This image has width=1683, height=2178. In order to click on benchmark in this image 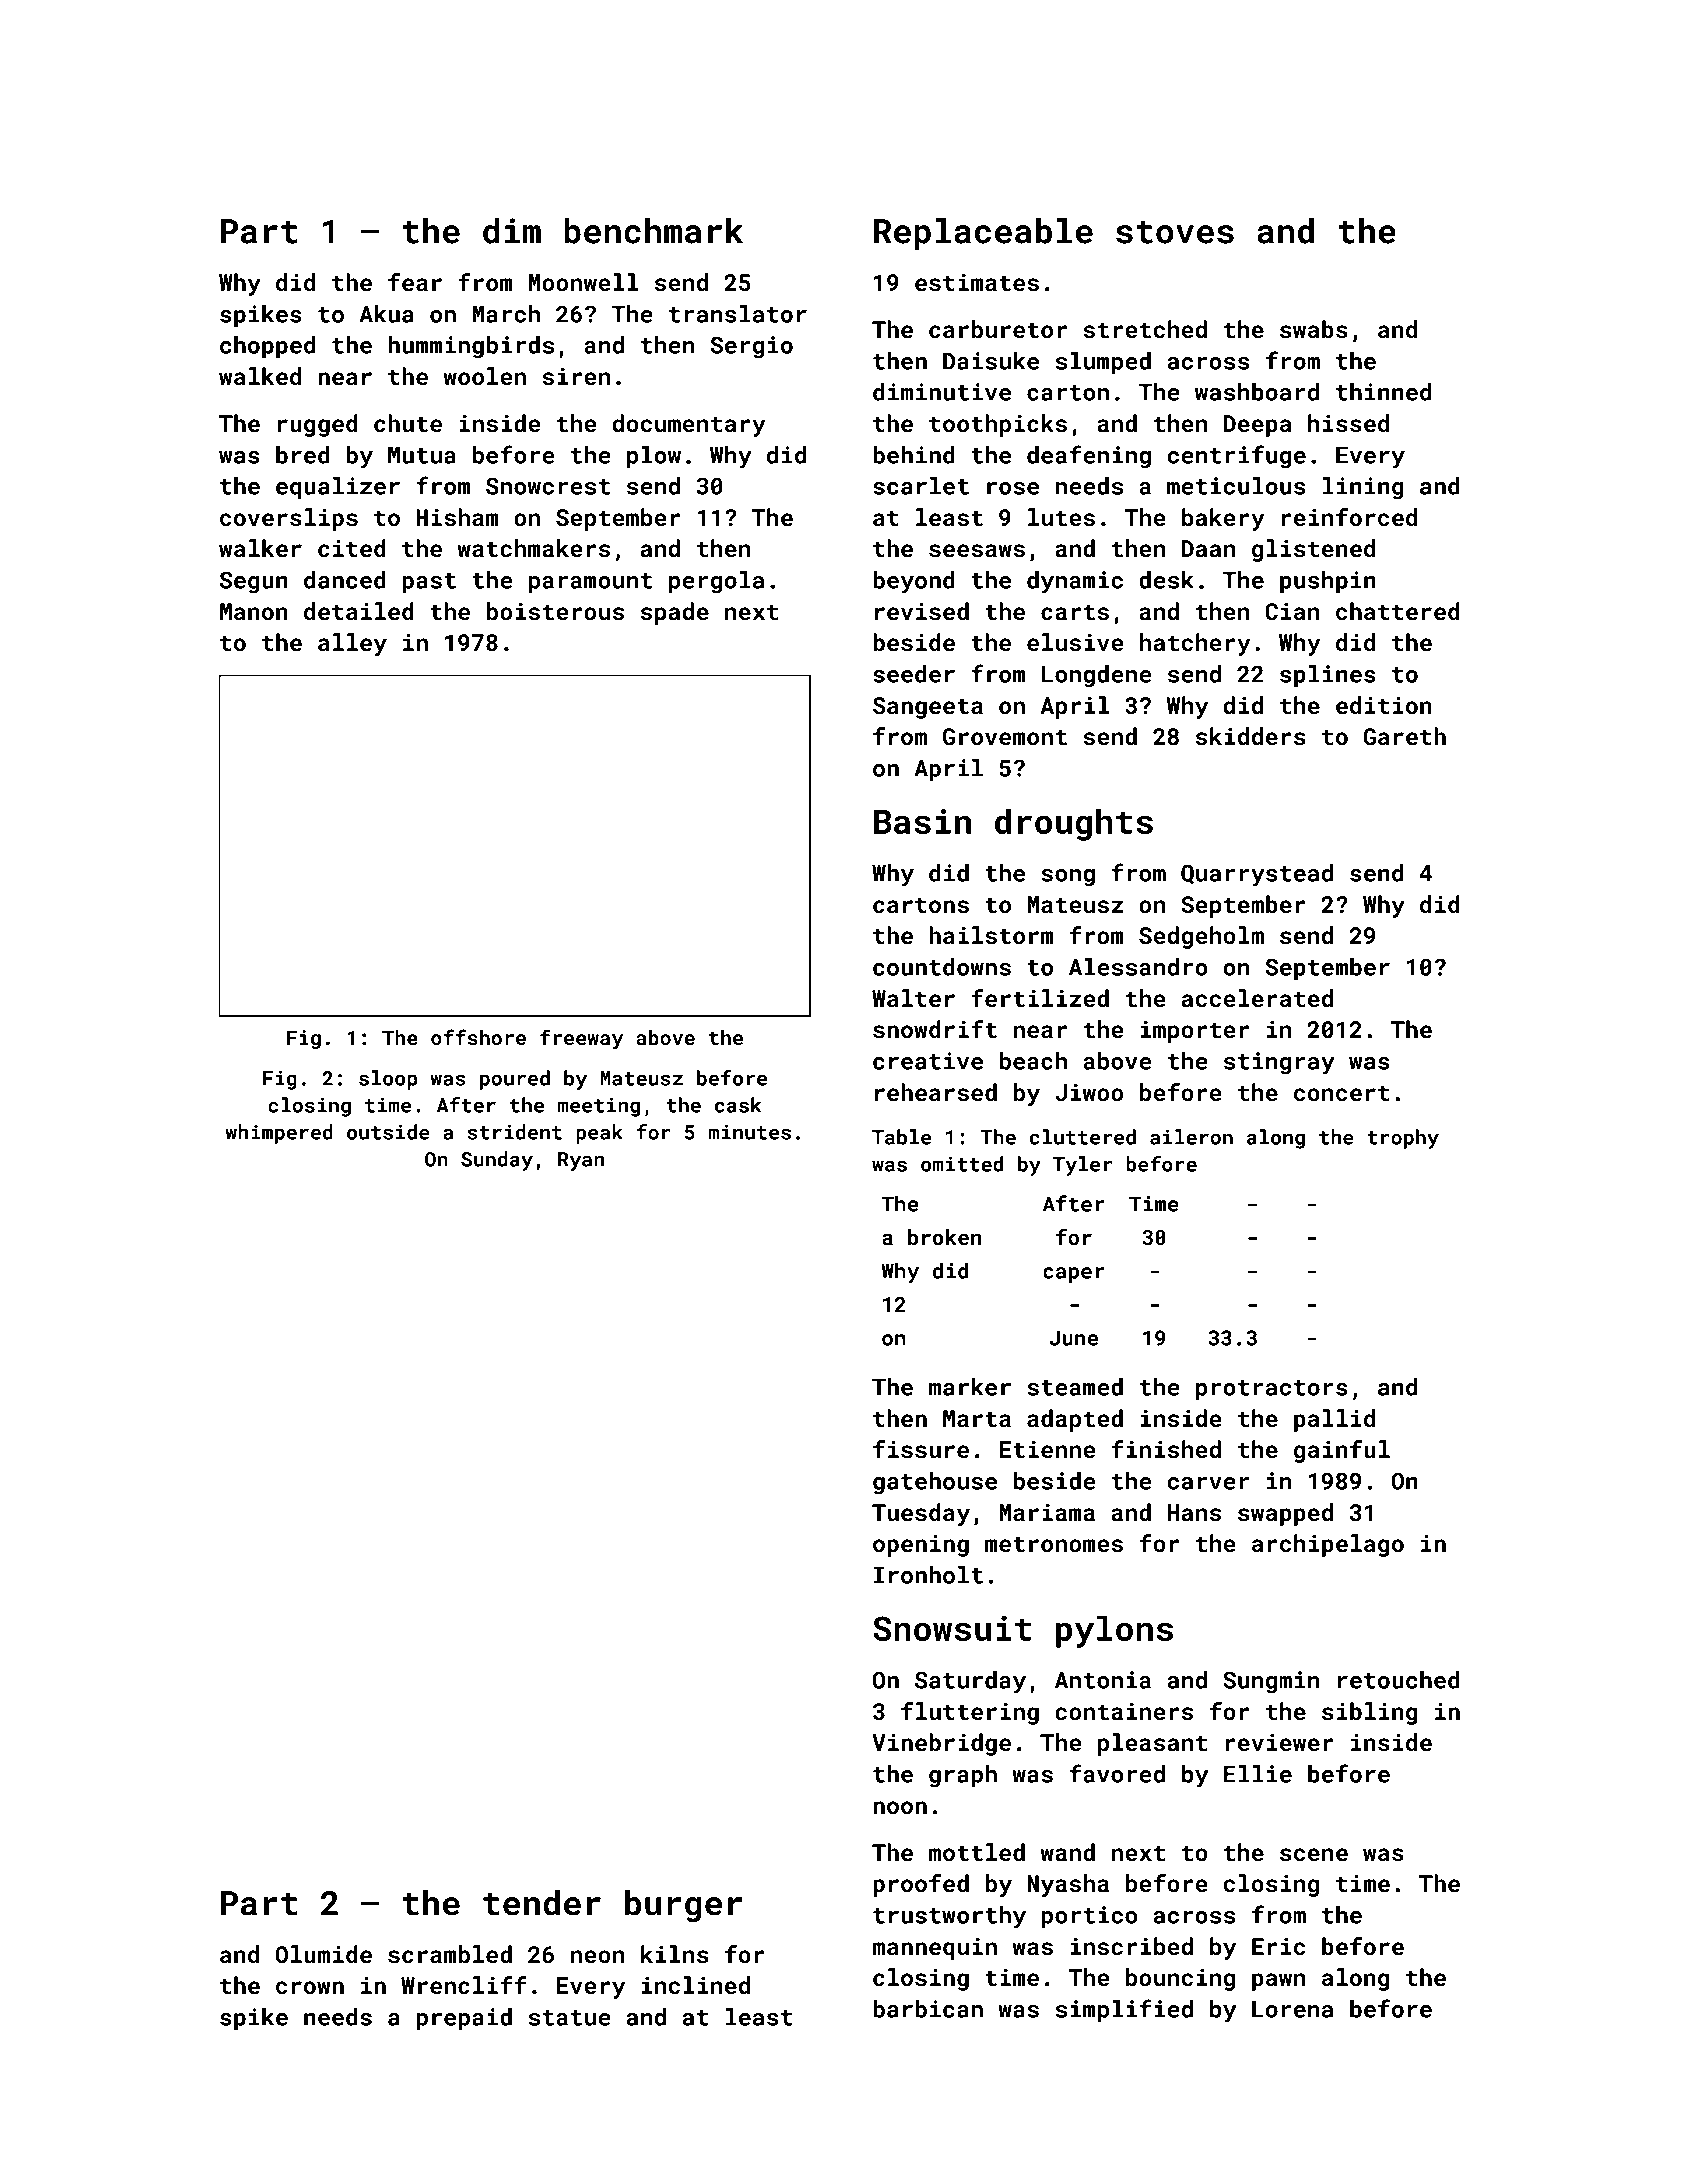, I will do `click(653, 231)`.
